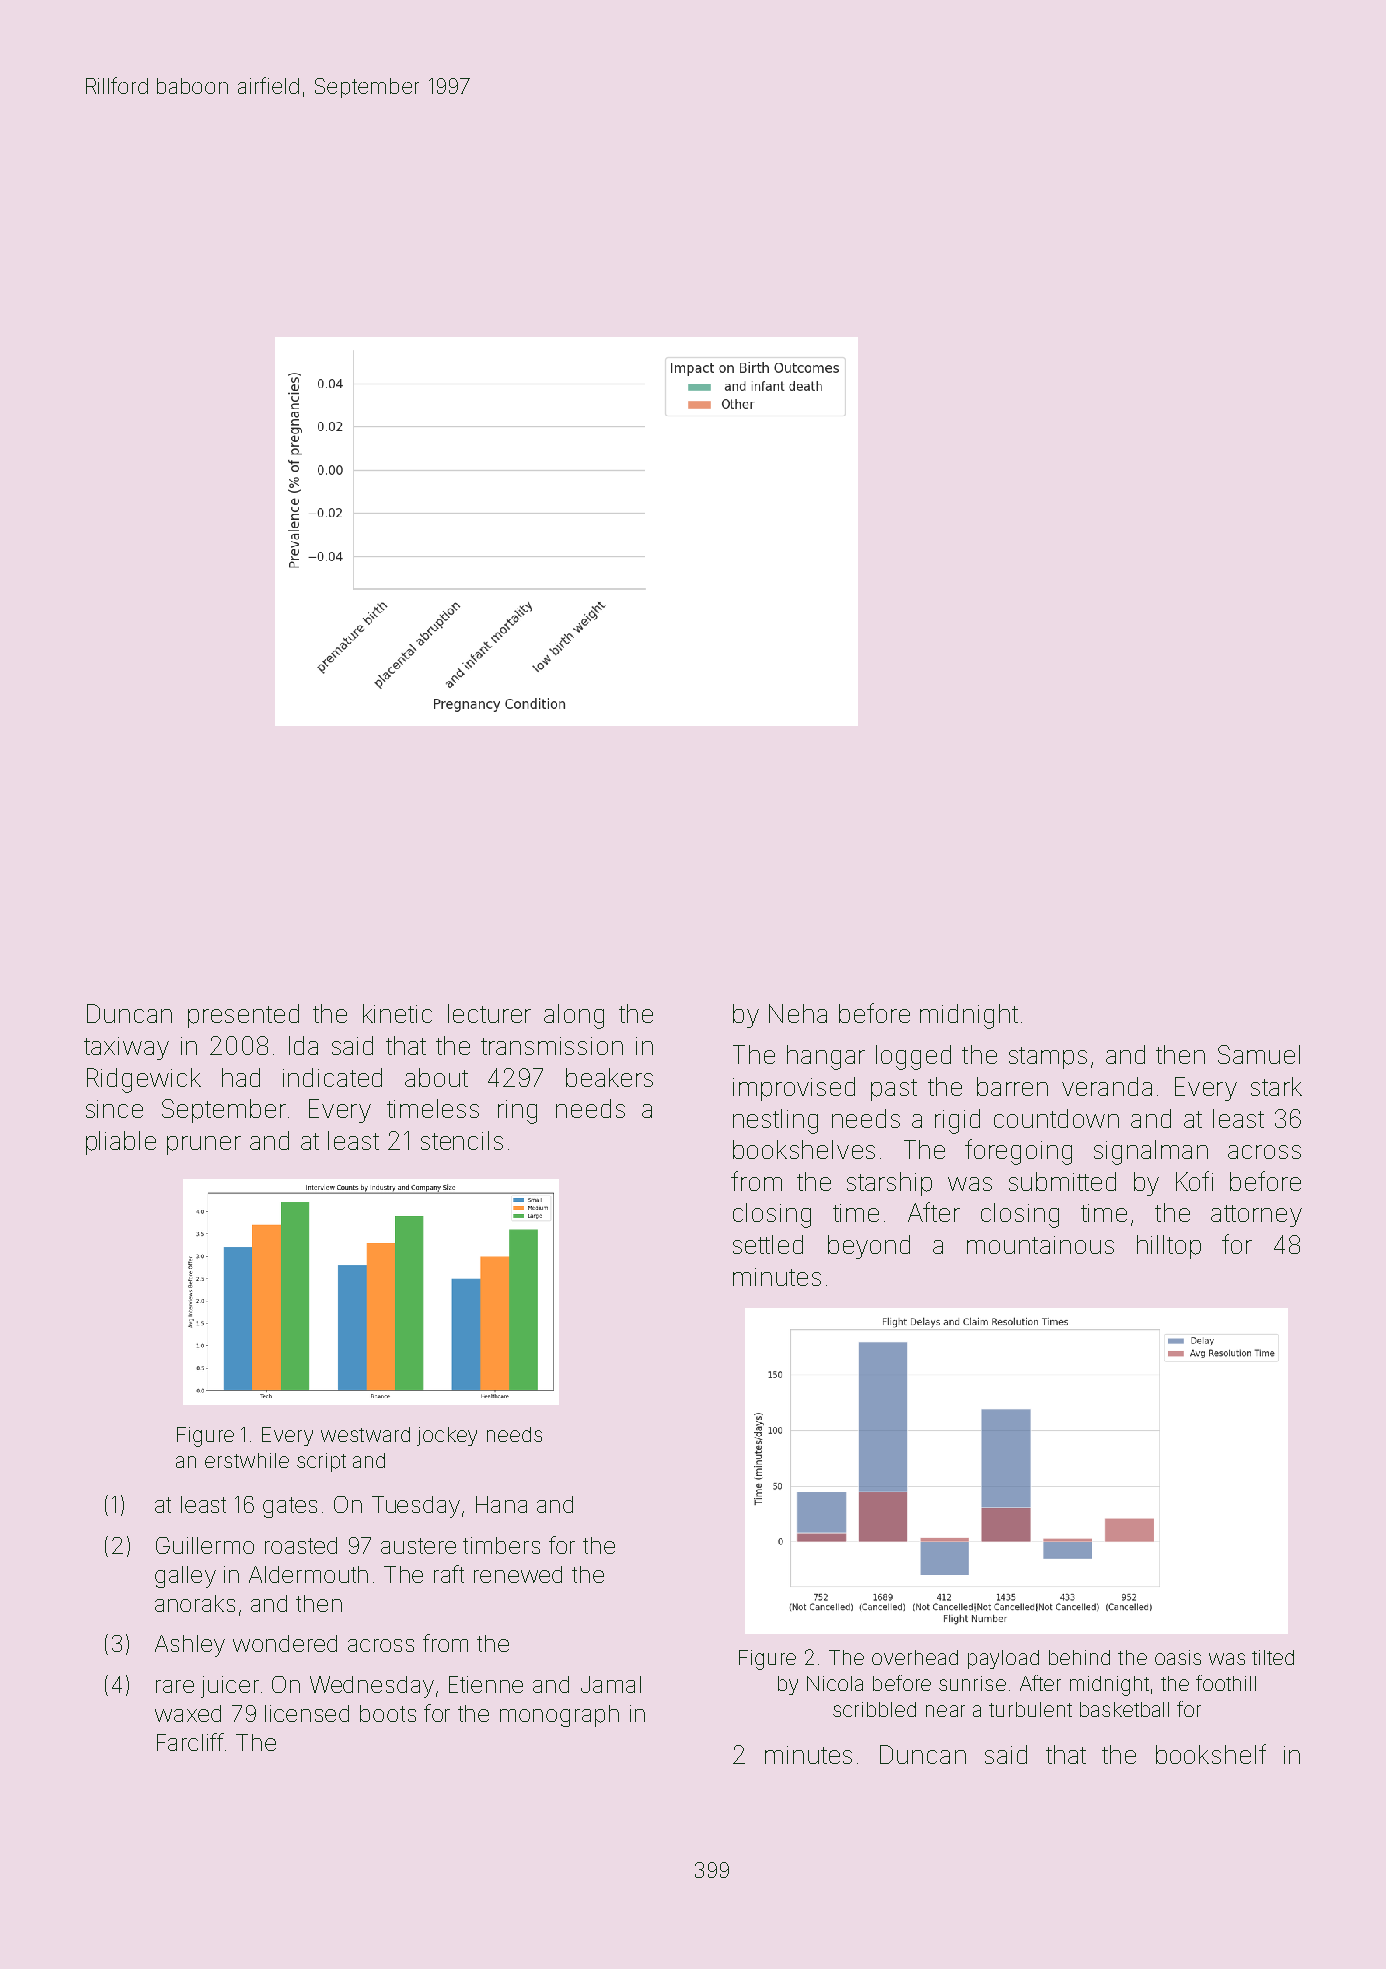 This document has width=1386, height=1969. Describe the element at coordinates (447, 1436) in the document. I see `jockey` at that location.
